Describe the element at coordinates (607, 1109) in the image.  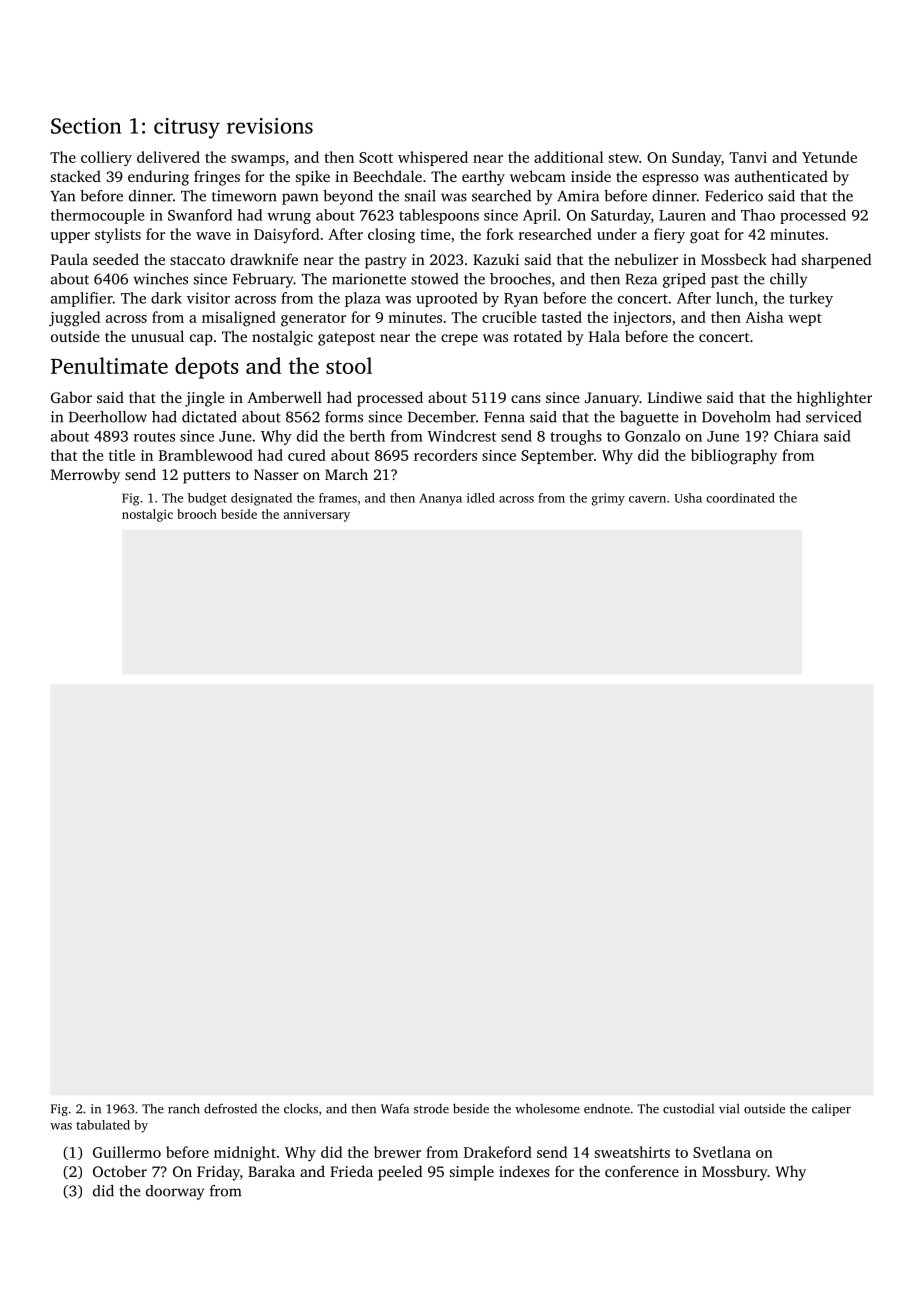
I see `endnote` at that location.
